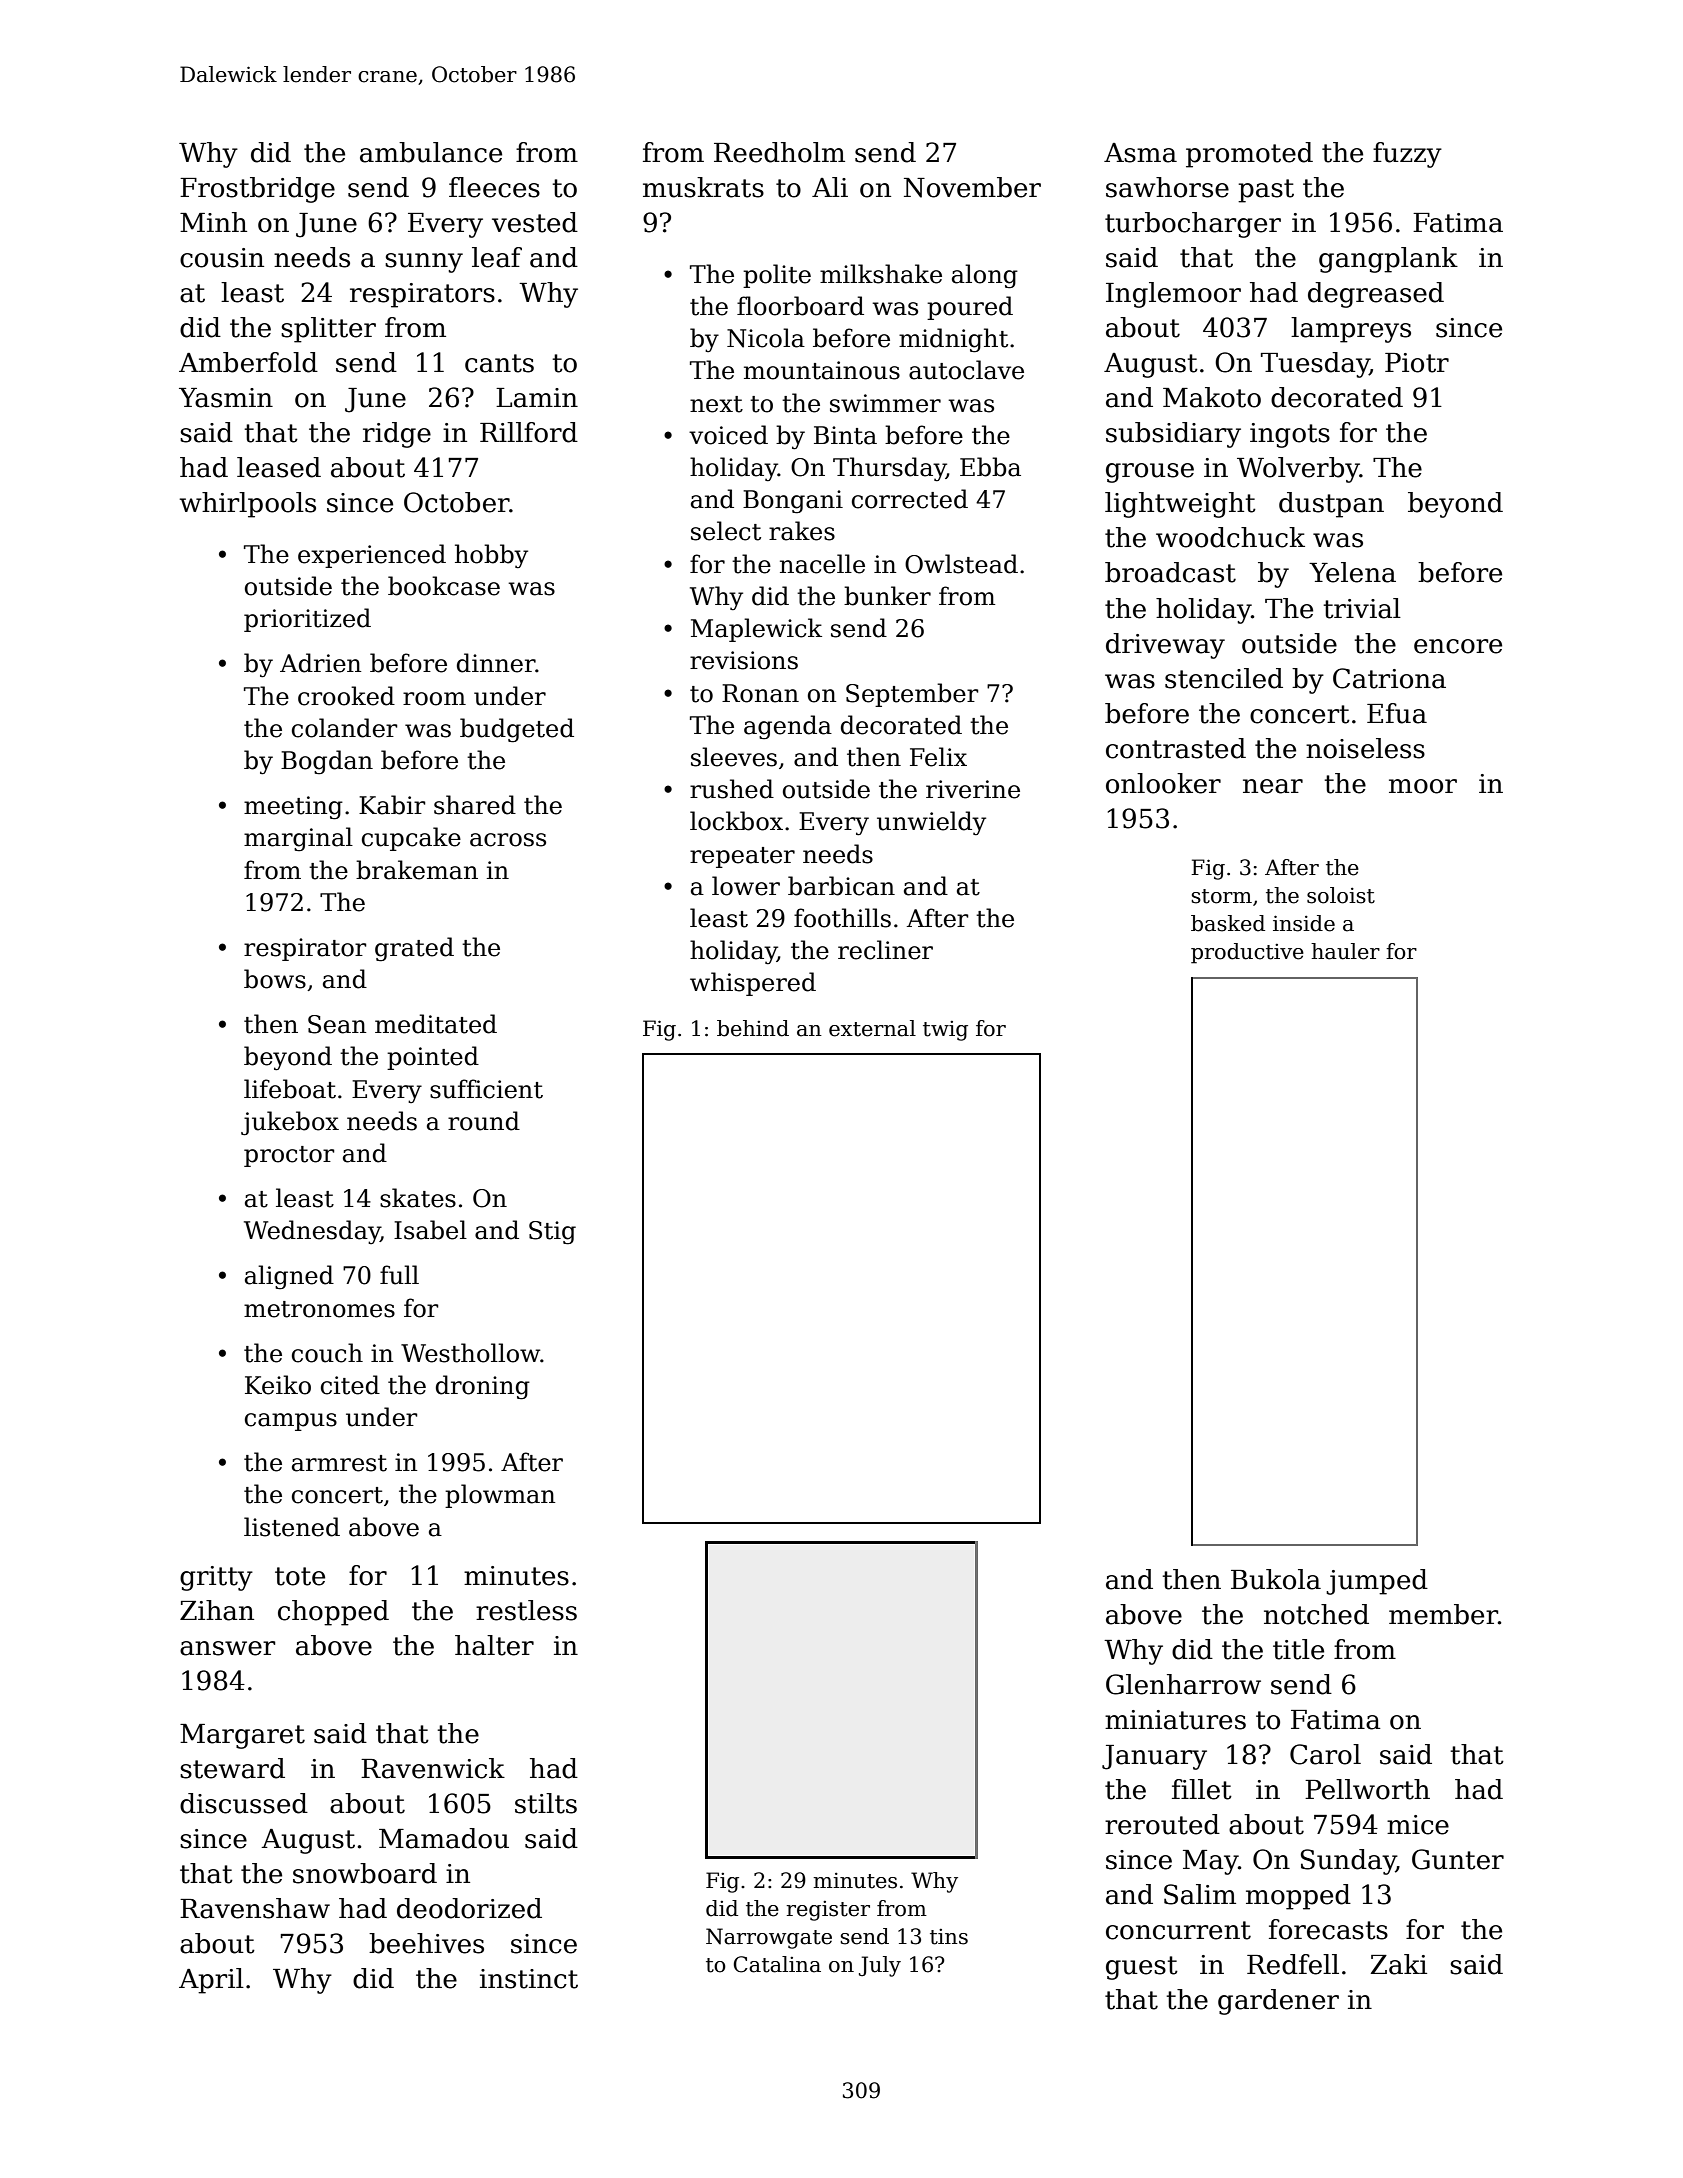 This screenshot has width=1683, height=2178. Describe the element at coordinates (279, 467) in the screenshot. I see `leased` at that location.
